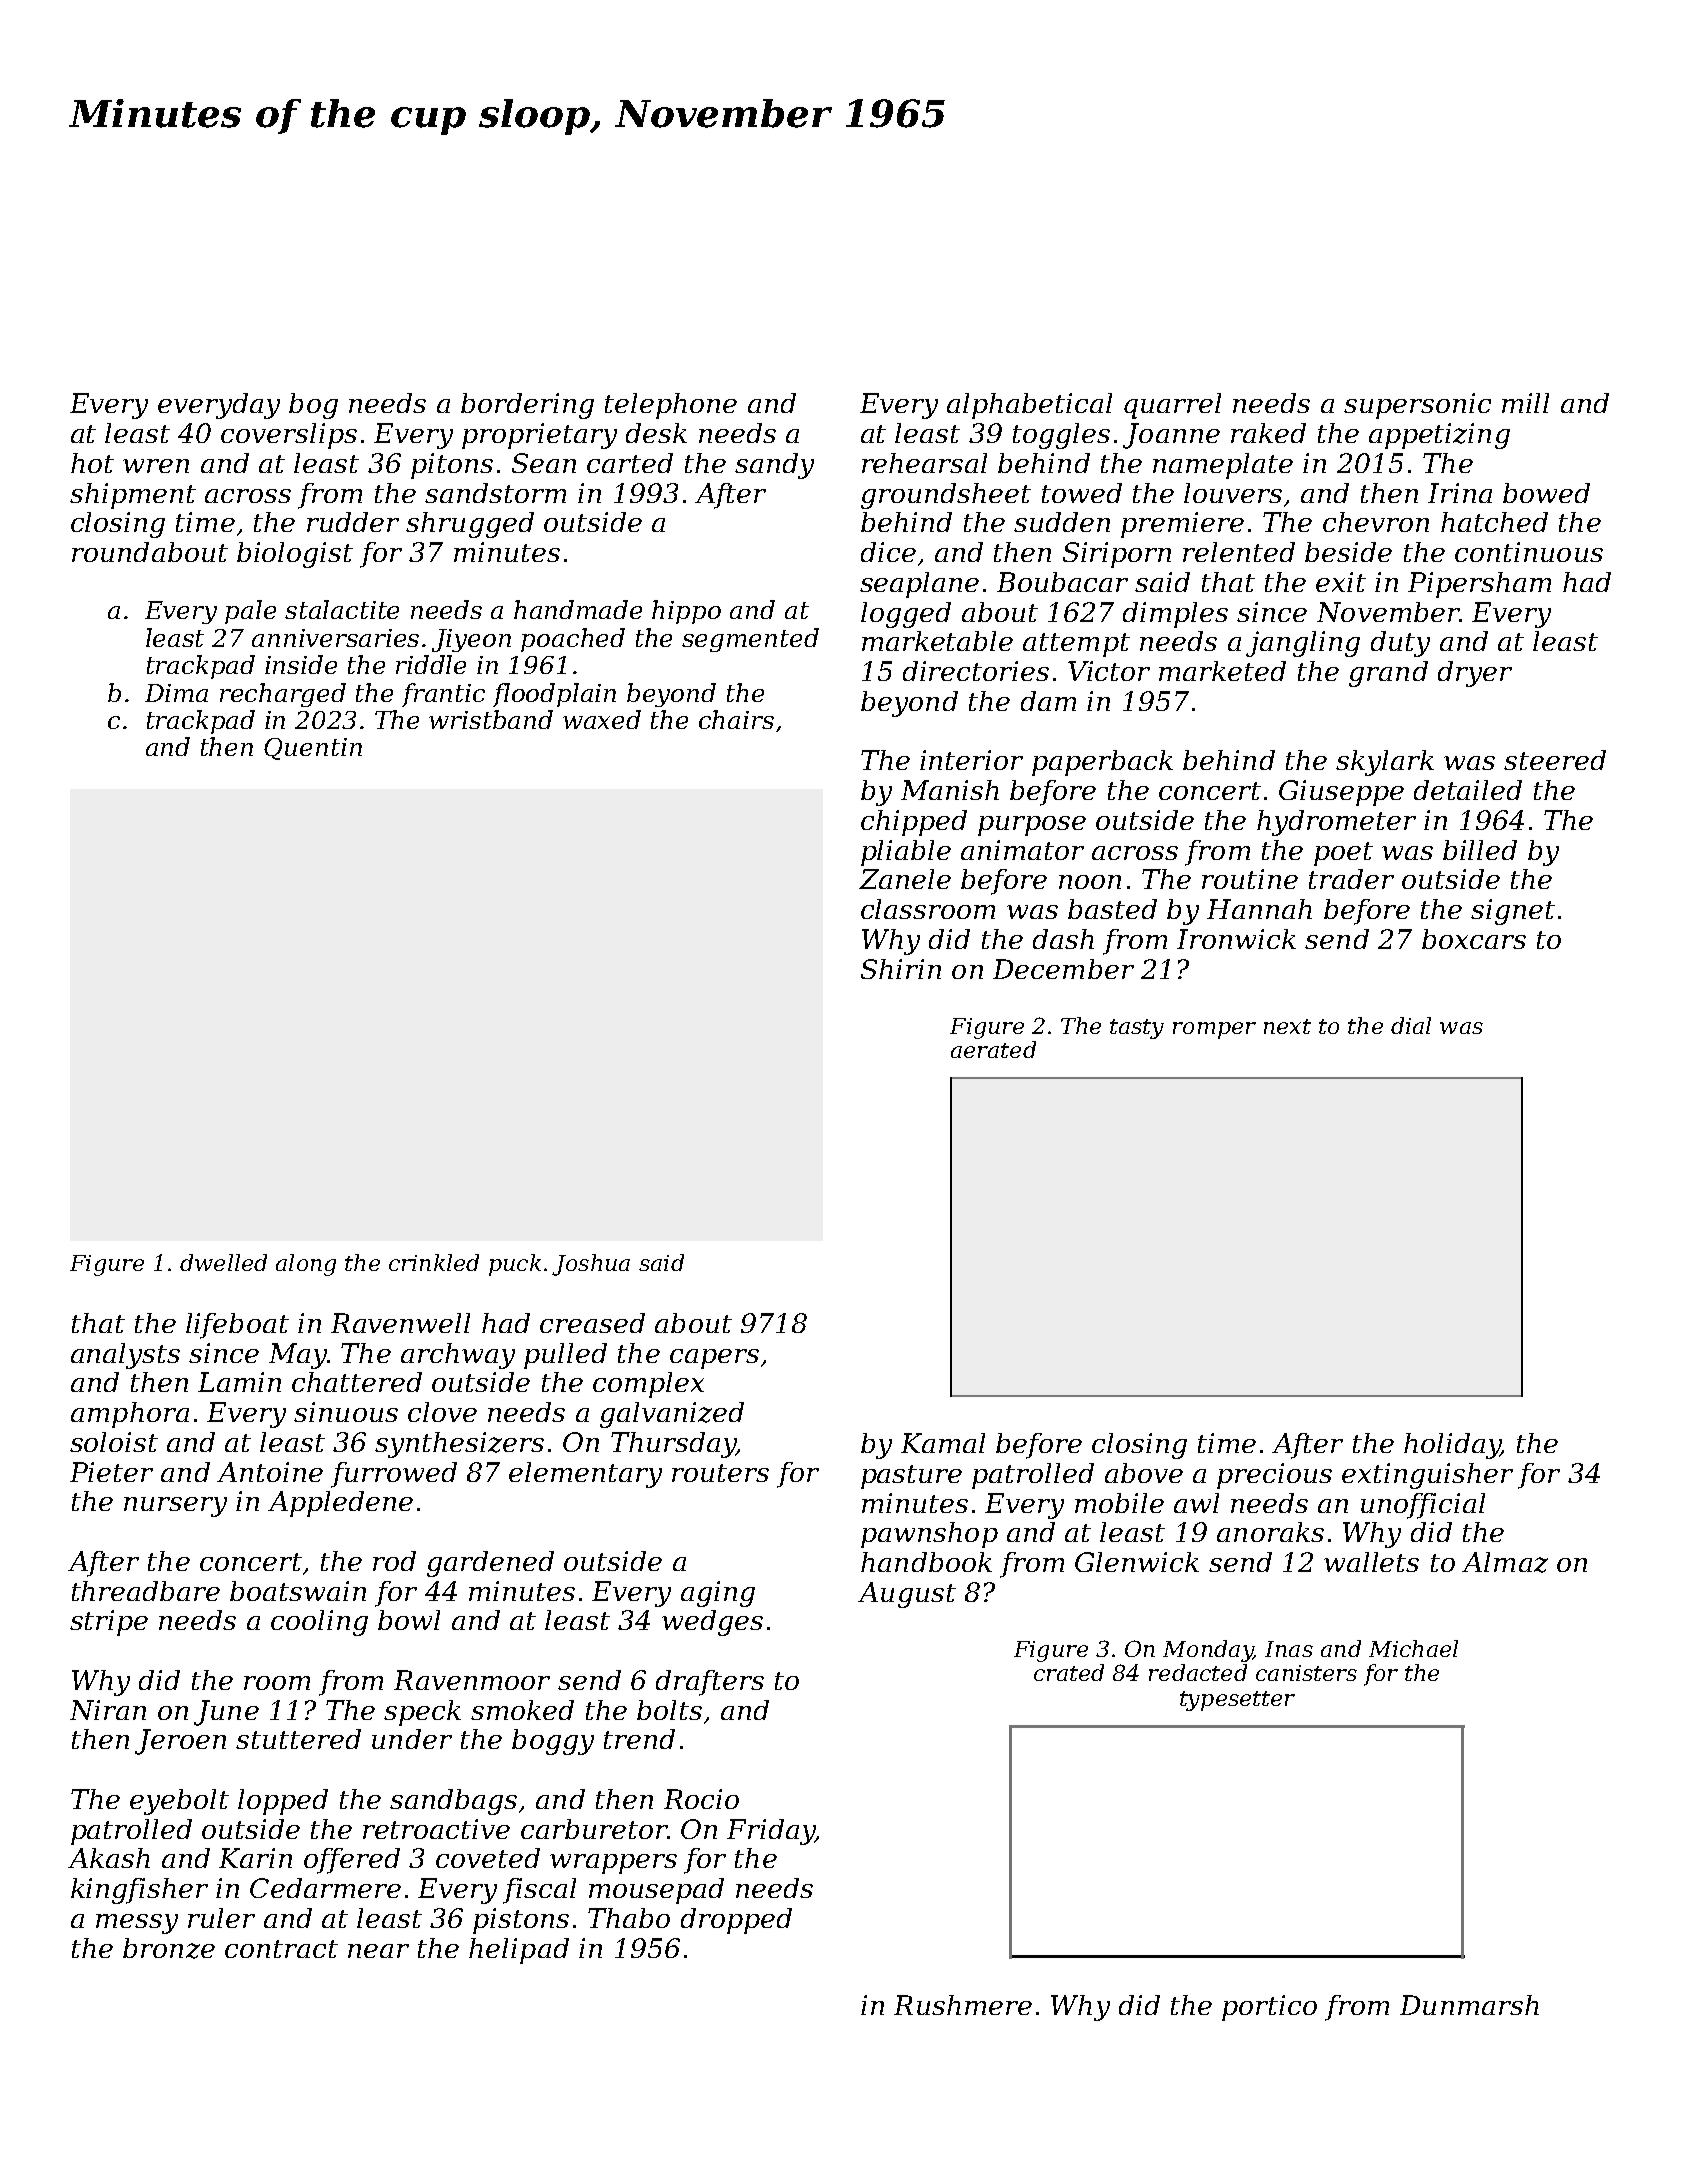 The height and width of the document is (2178, 1683). I want to click on dial, so click(1411, 1025).
